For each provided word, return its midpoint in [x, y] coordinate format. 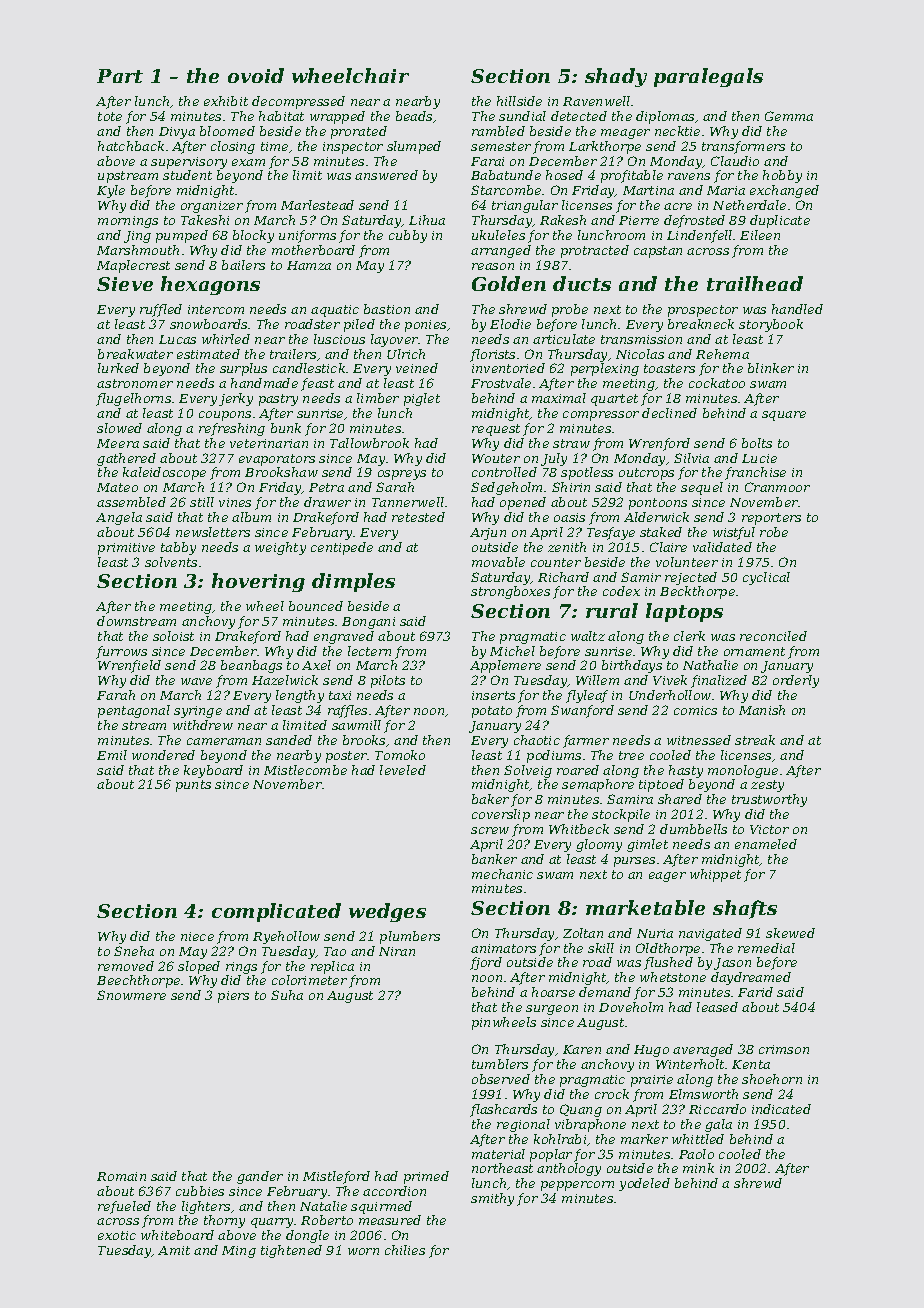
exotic [117, 1235]
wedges [387, 912]
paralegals [708, 77]
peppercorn [577, 1186]
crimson [784, 1049]
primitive [126, 549]
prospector [703, 311]
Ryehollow [286, 937]
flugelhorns [133, 399]
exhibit [226, 101]
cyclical [766, 578]
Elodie [510, 324]
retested [418, 517]
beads [414, 116]
